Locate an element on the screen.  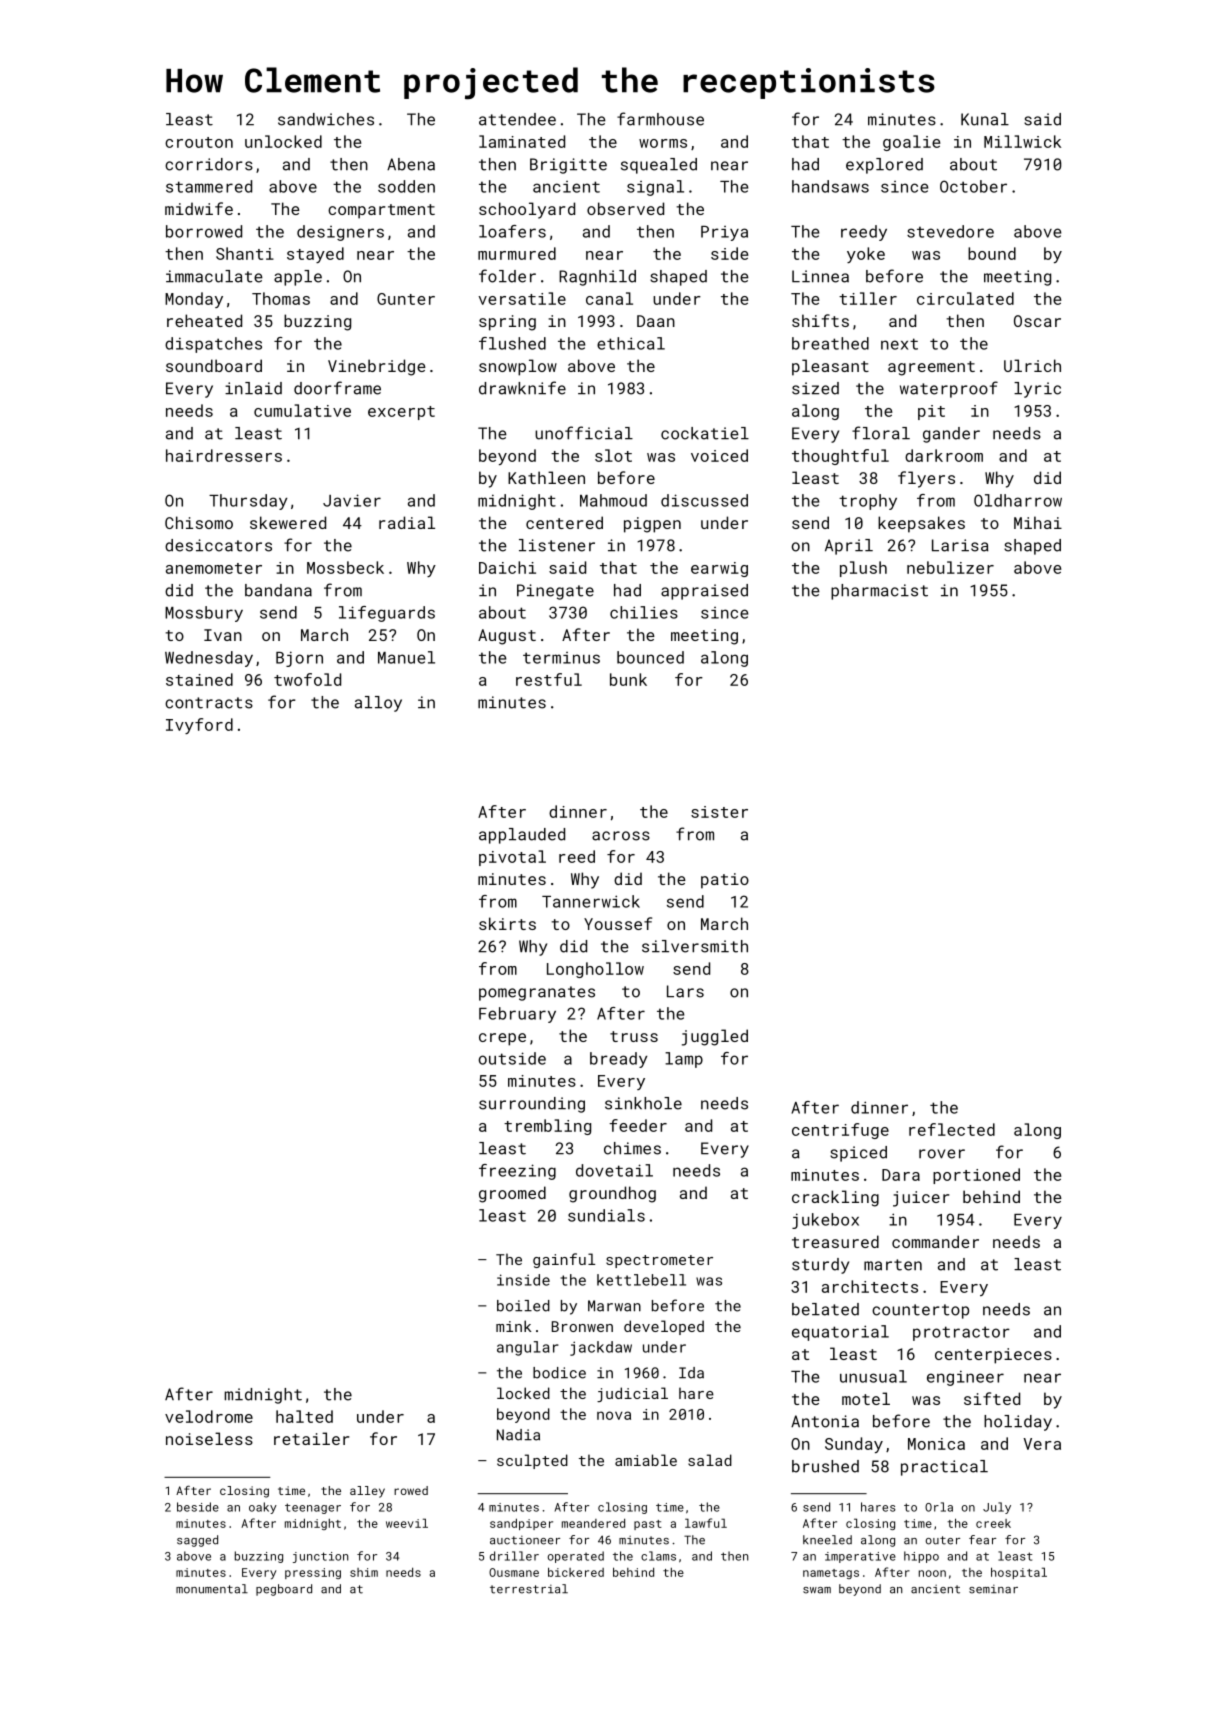
sister is located at coordinates (719, 812).
